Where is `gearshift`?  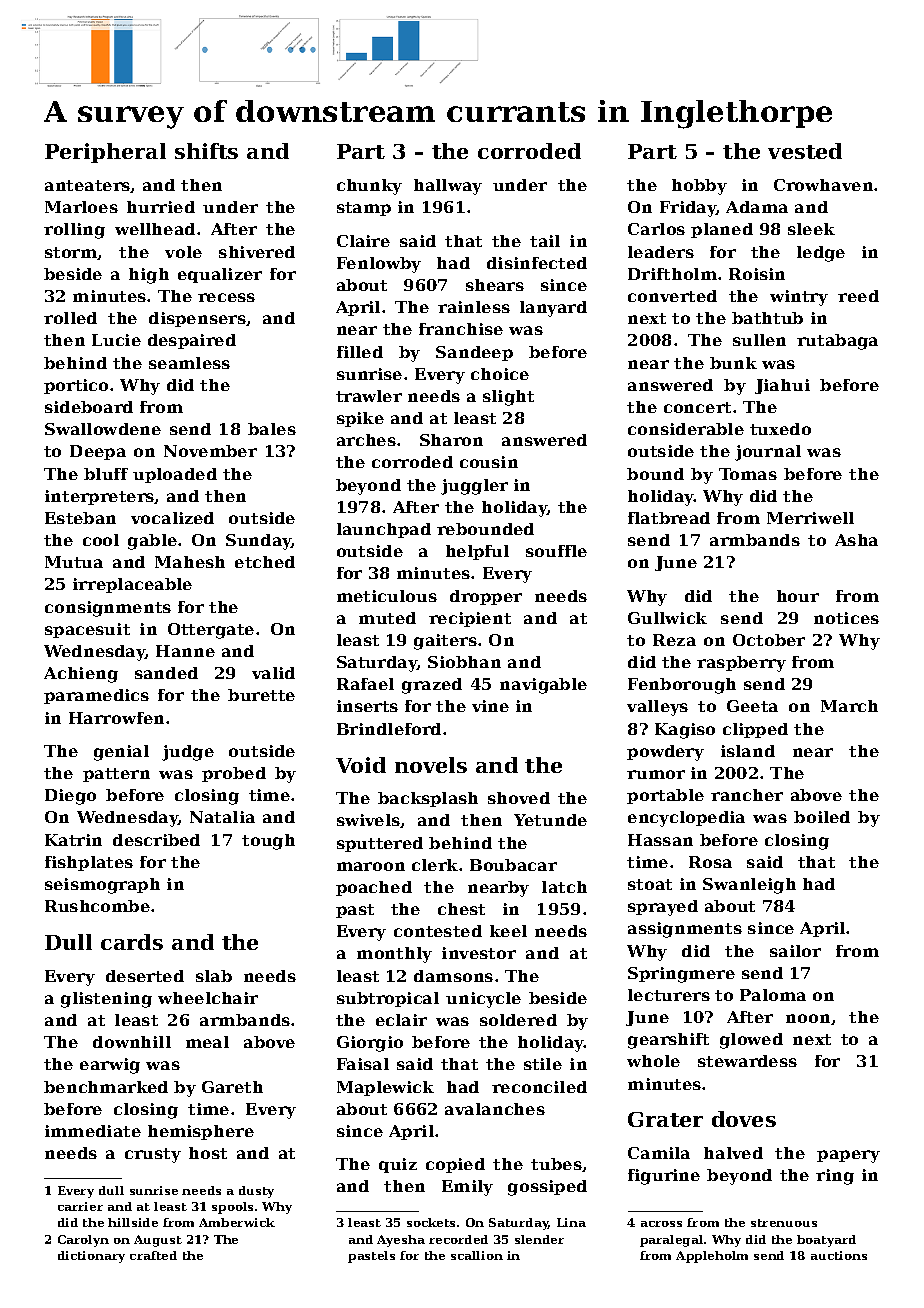 gearshift is located at coordinates (668, 1041).
